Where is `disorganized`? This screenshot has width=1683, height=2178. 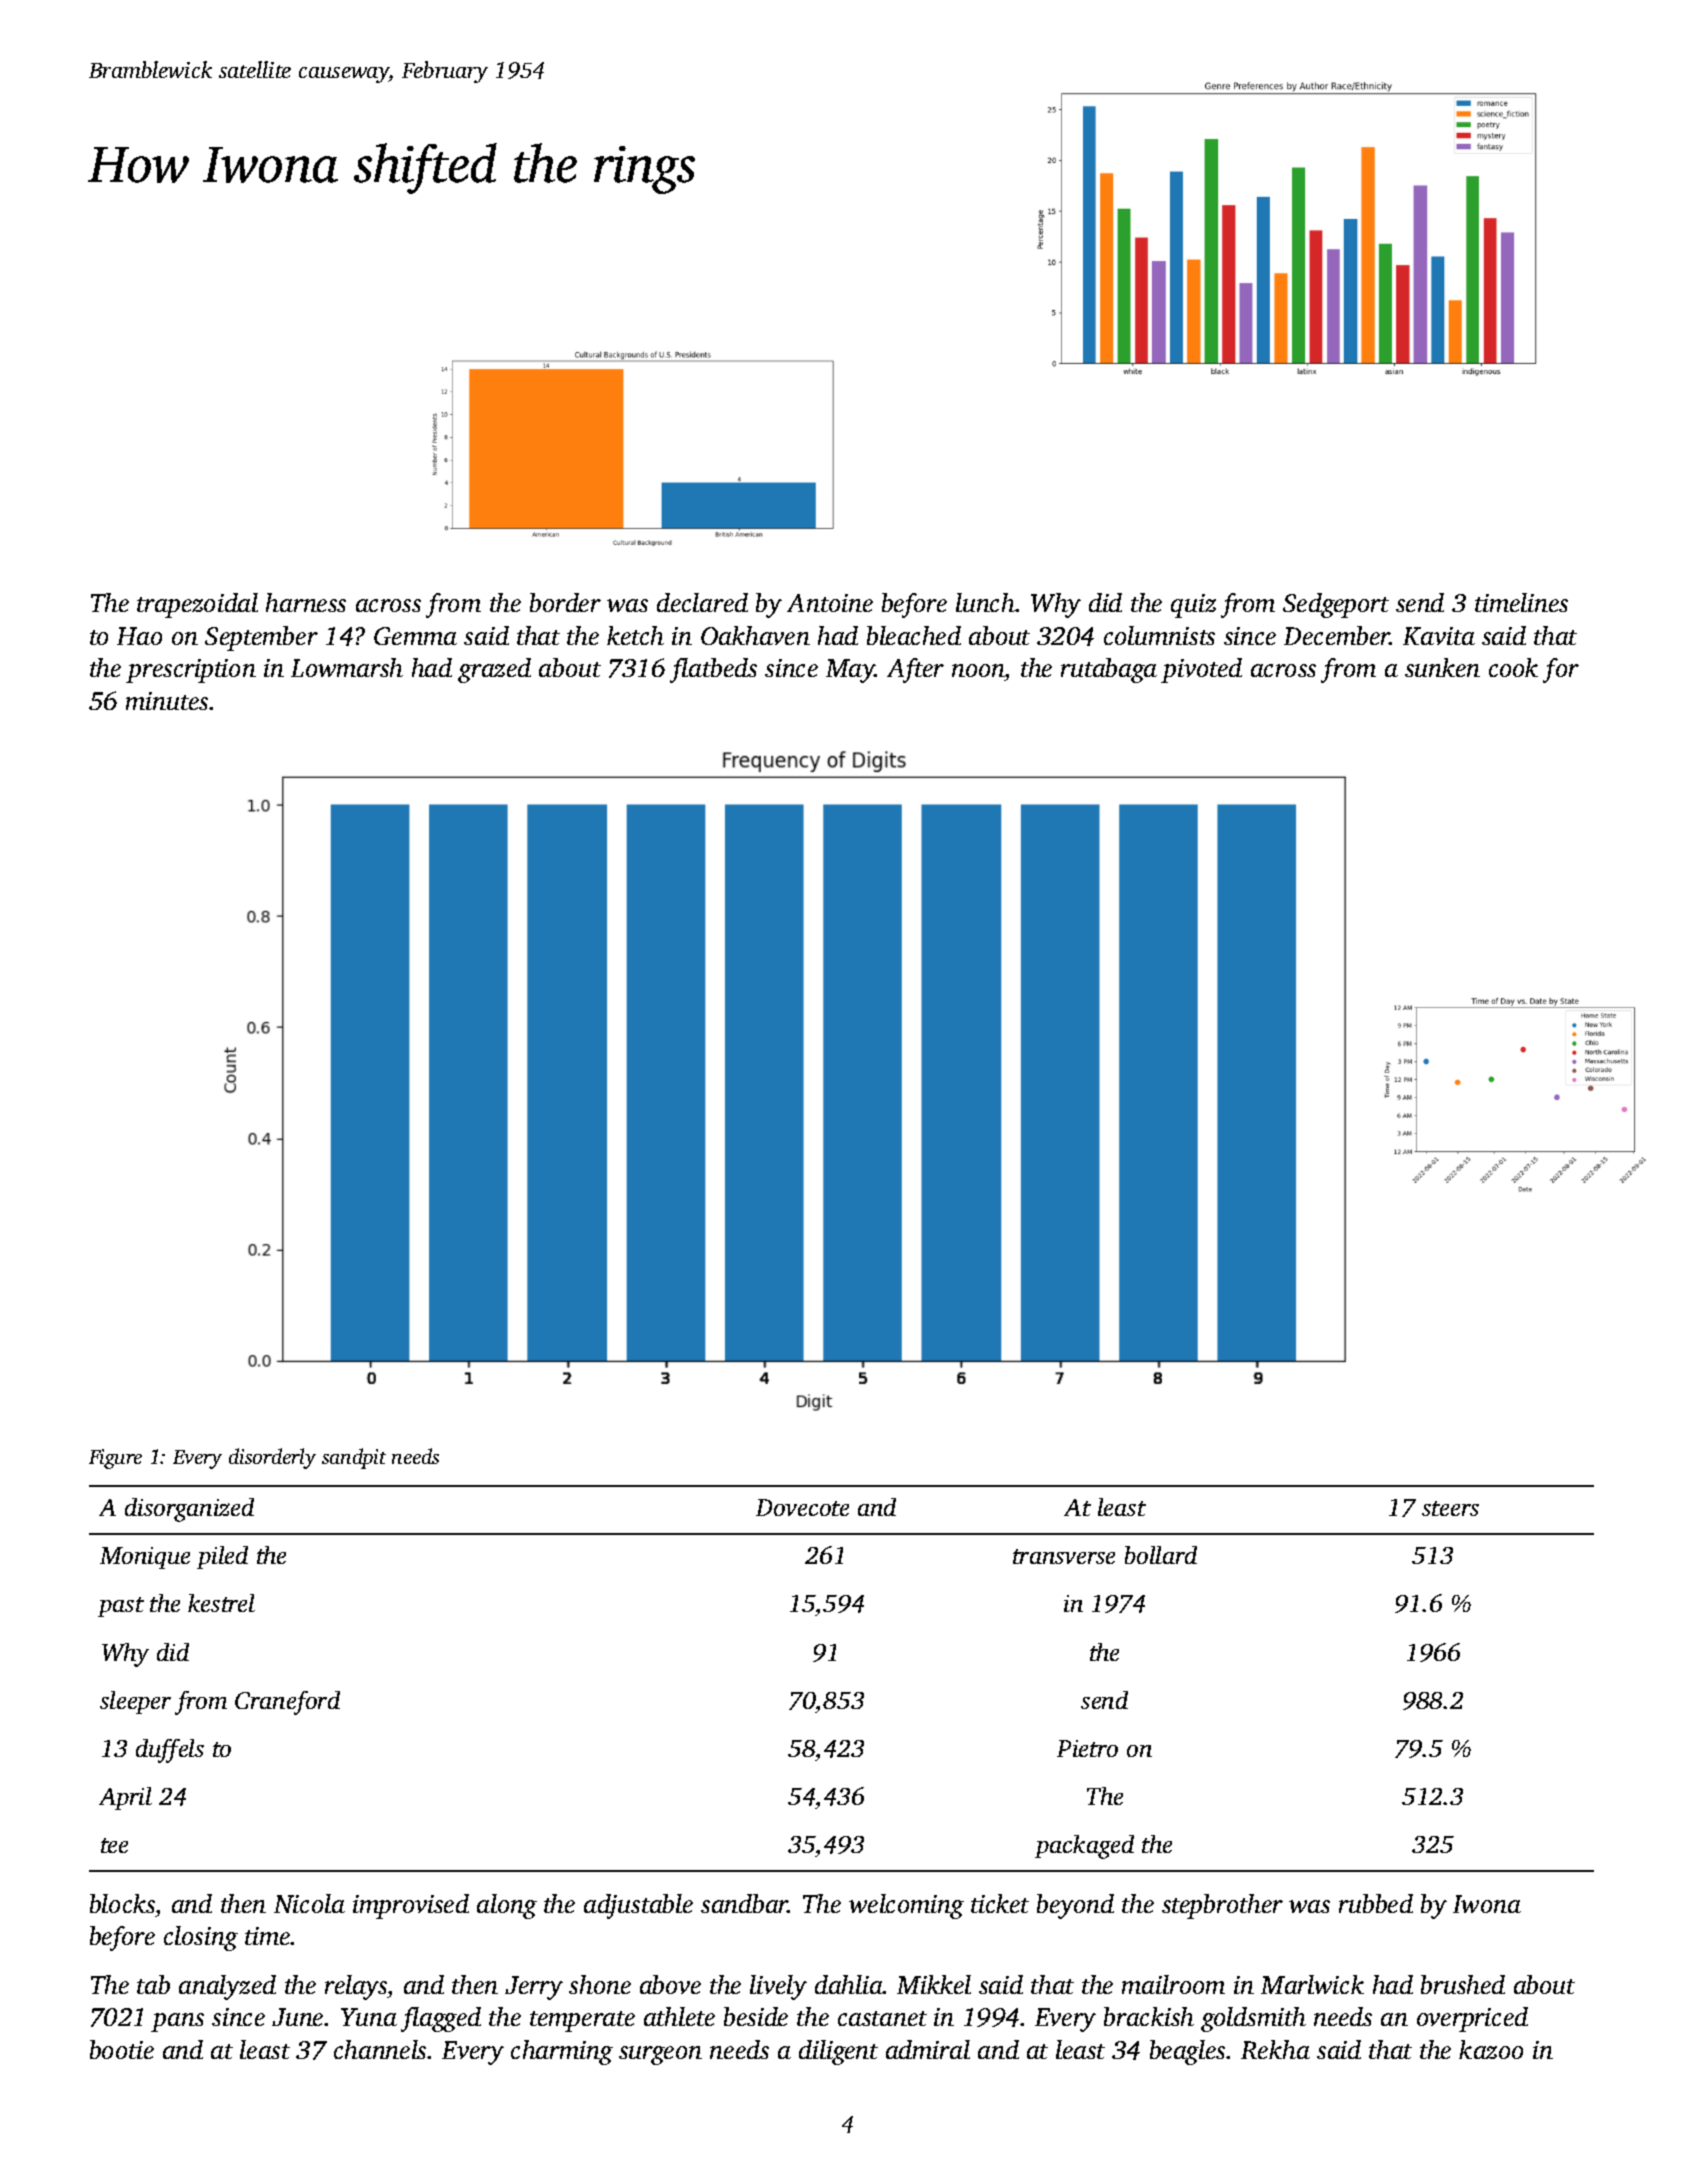
disorganized is located at coordinates (189, 1510).
